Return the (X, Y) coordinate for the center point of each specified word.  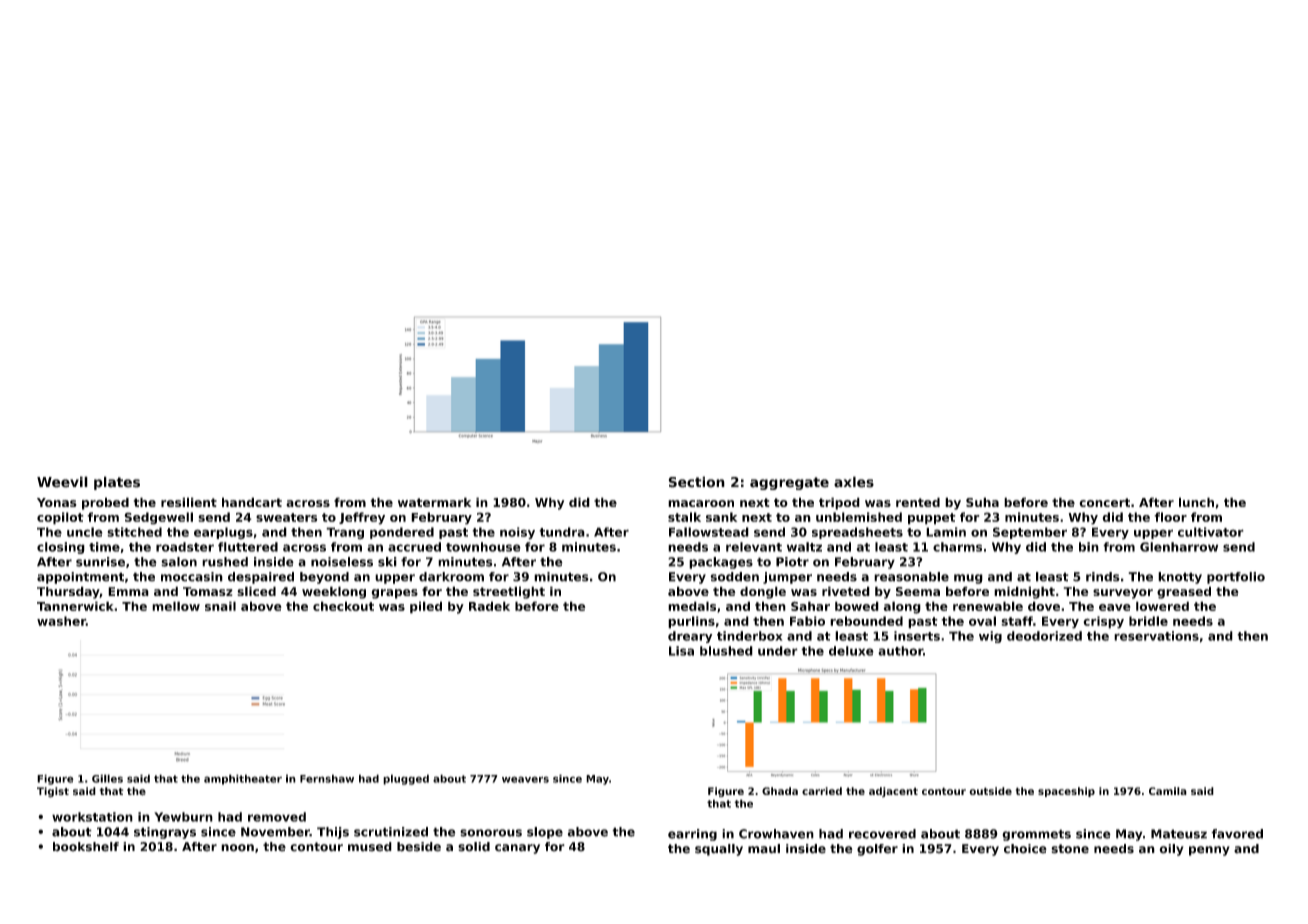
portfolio (1236, 578)
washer (61, 621)
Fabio (807, 621)
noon (237, 848)
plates (117, 483)
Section (697, 482)
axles (854, 482)
